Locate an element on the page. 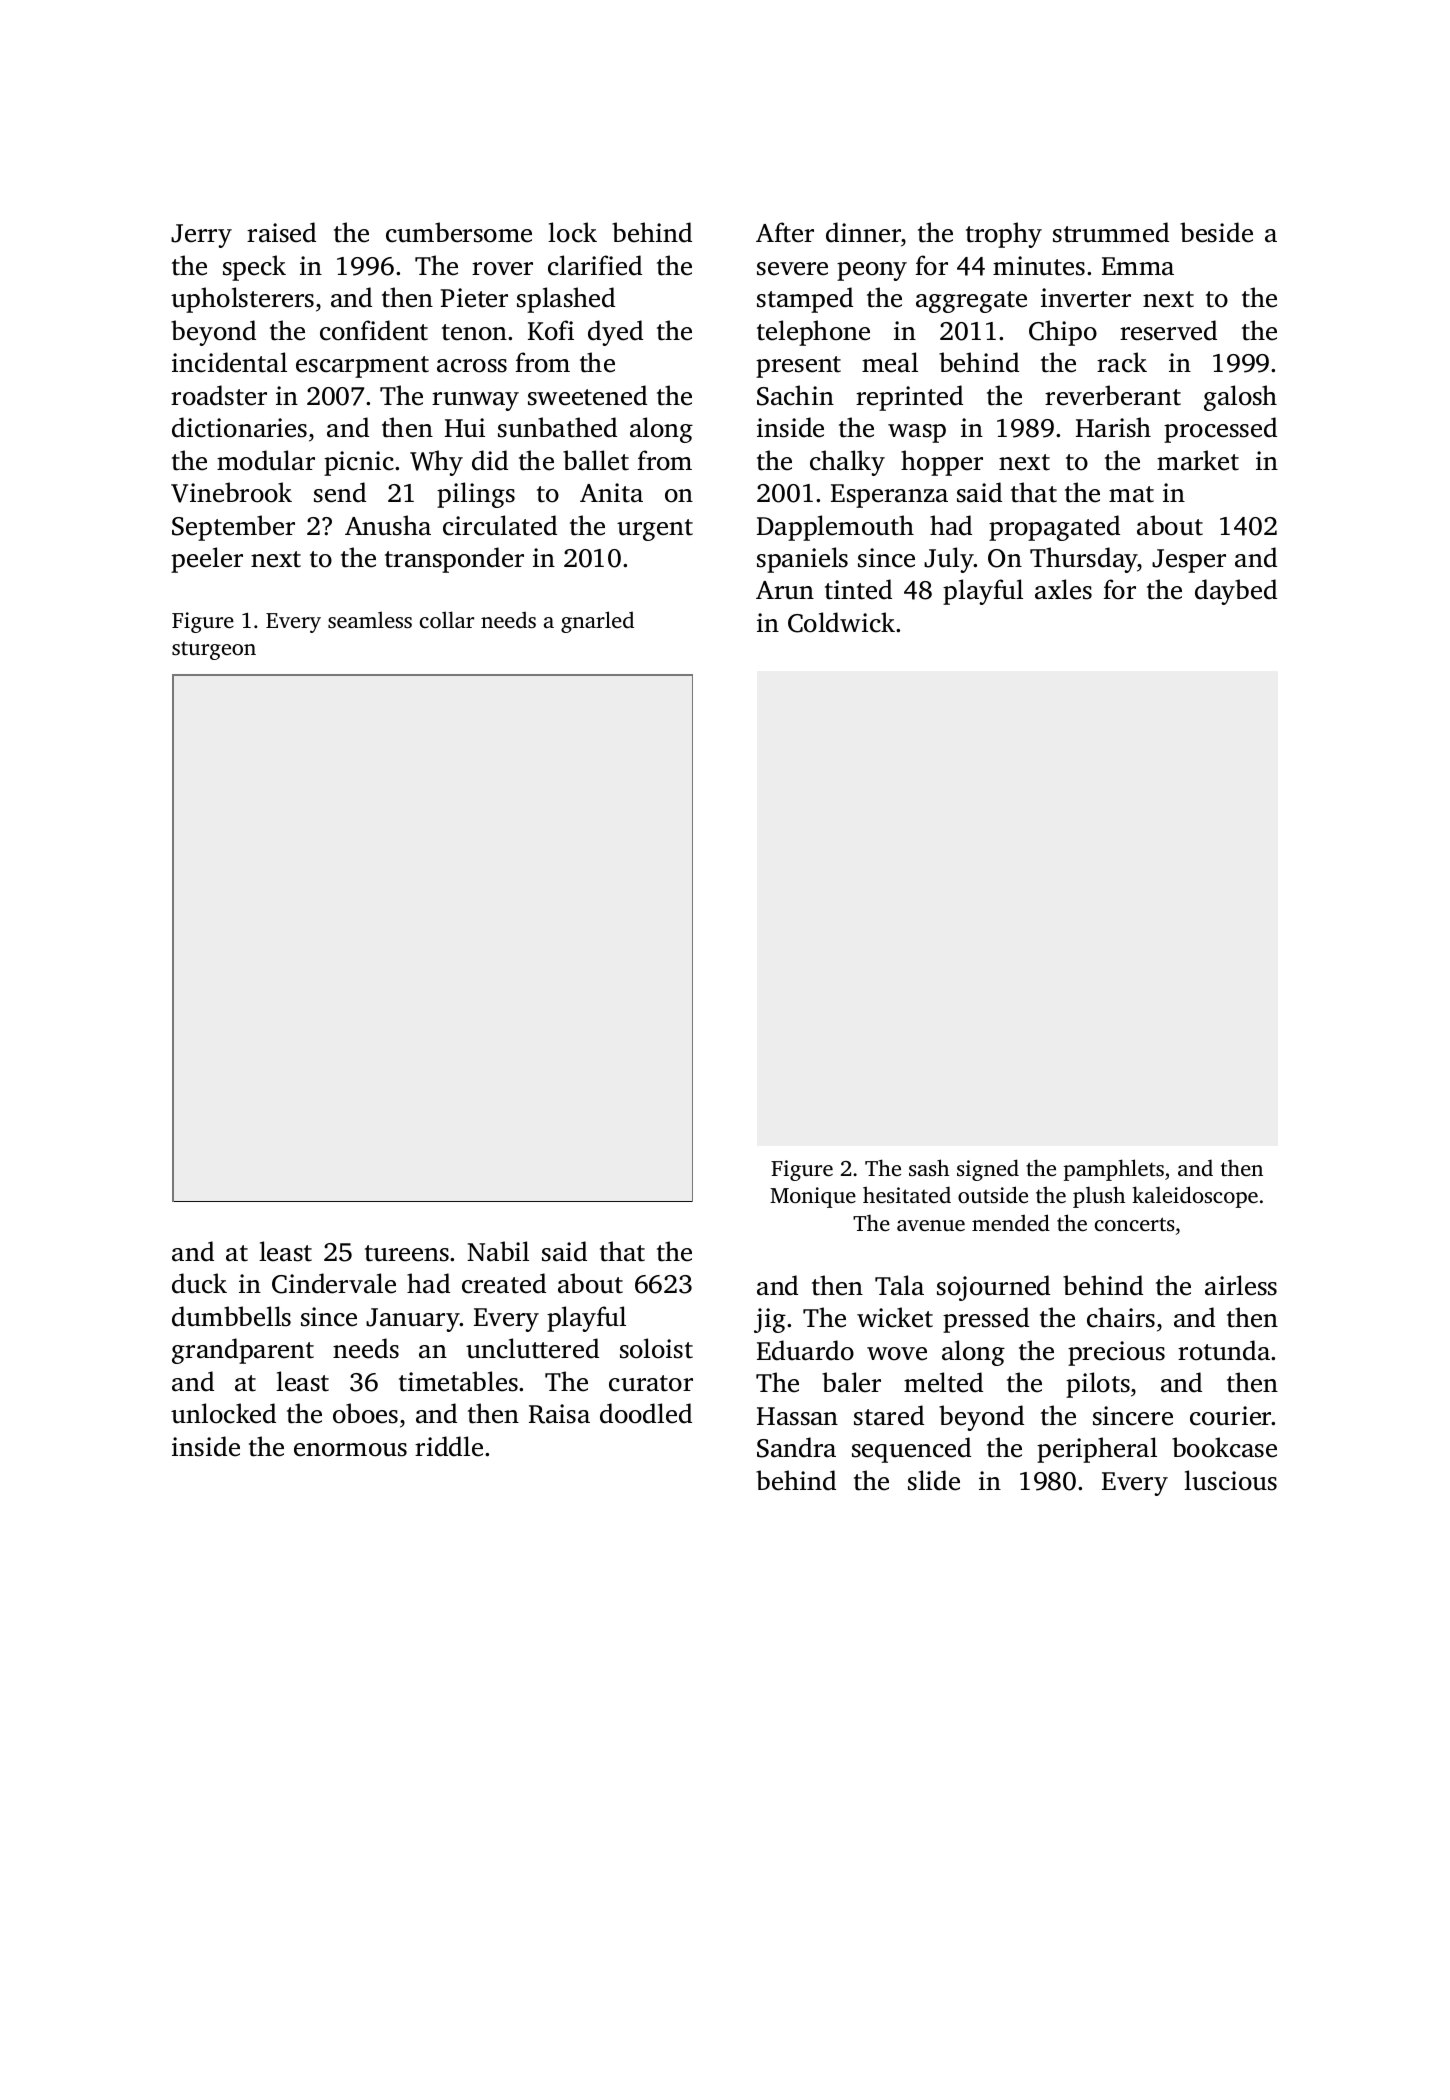  upholsterers is located at coordinates (242, 300).
